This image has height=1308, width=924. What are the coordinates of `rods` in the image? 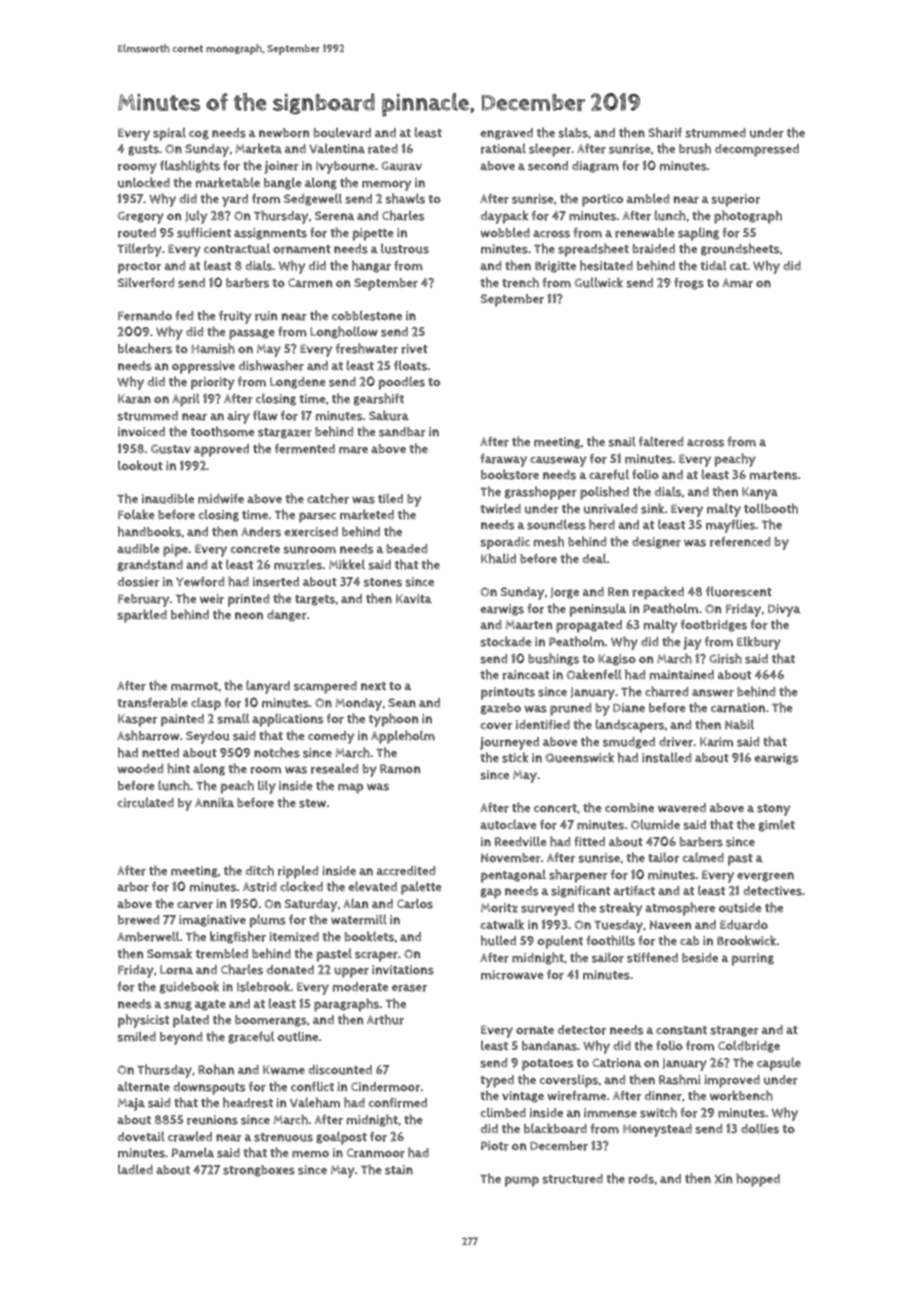 It's located at (641, 1179).
